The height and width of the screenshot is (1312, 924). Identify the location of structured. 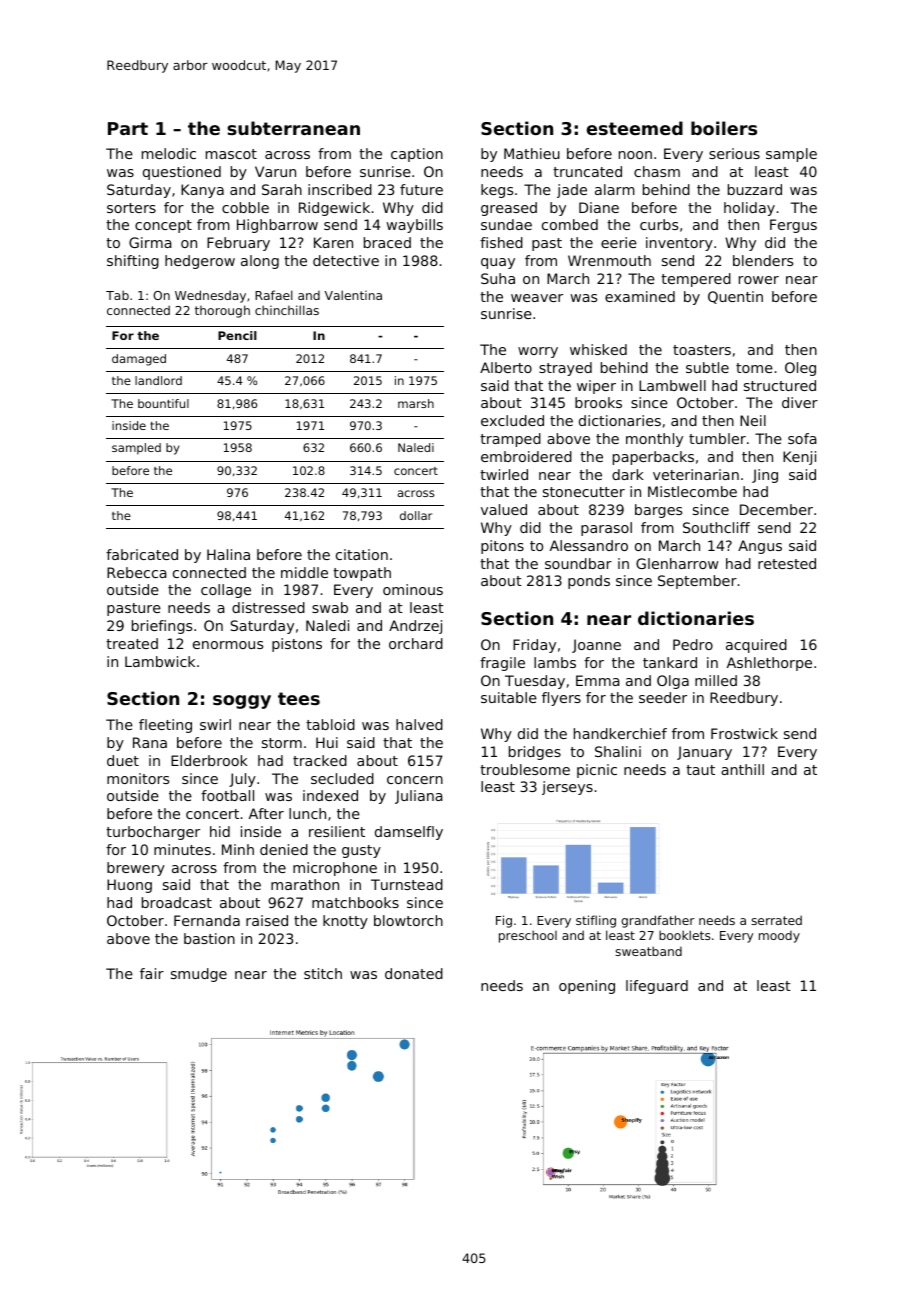
(780, 385).
